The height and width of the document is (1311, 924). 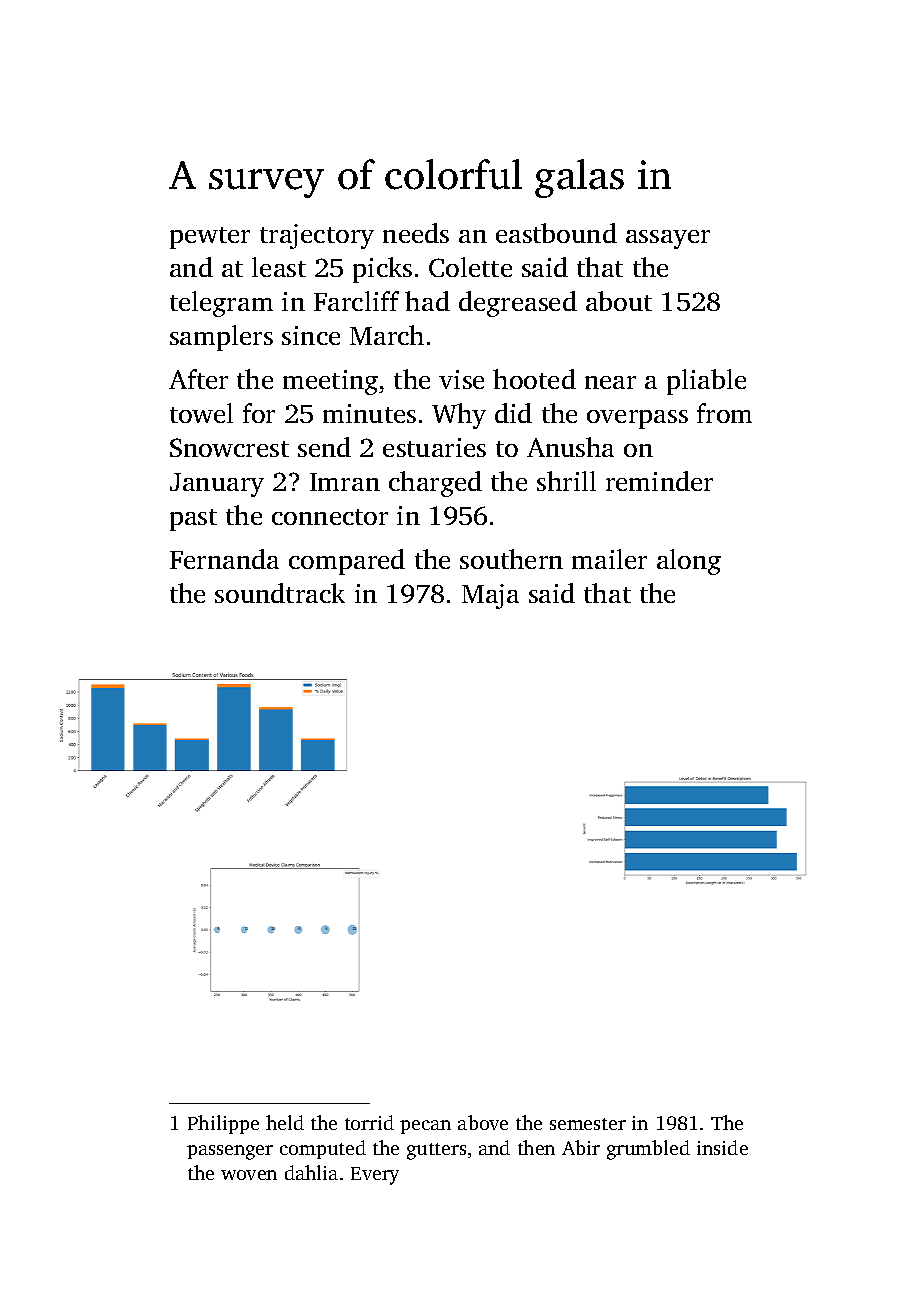 I want to click on along, so click(x=689, y=562).
